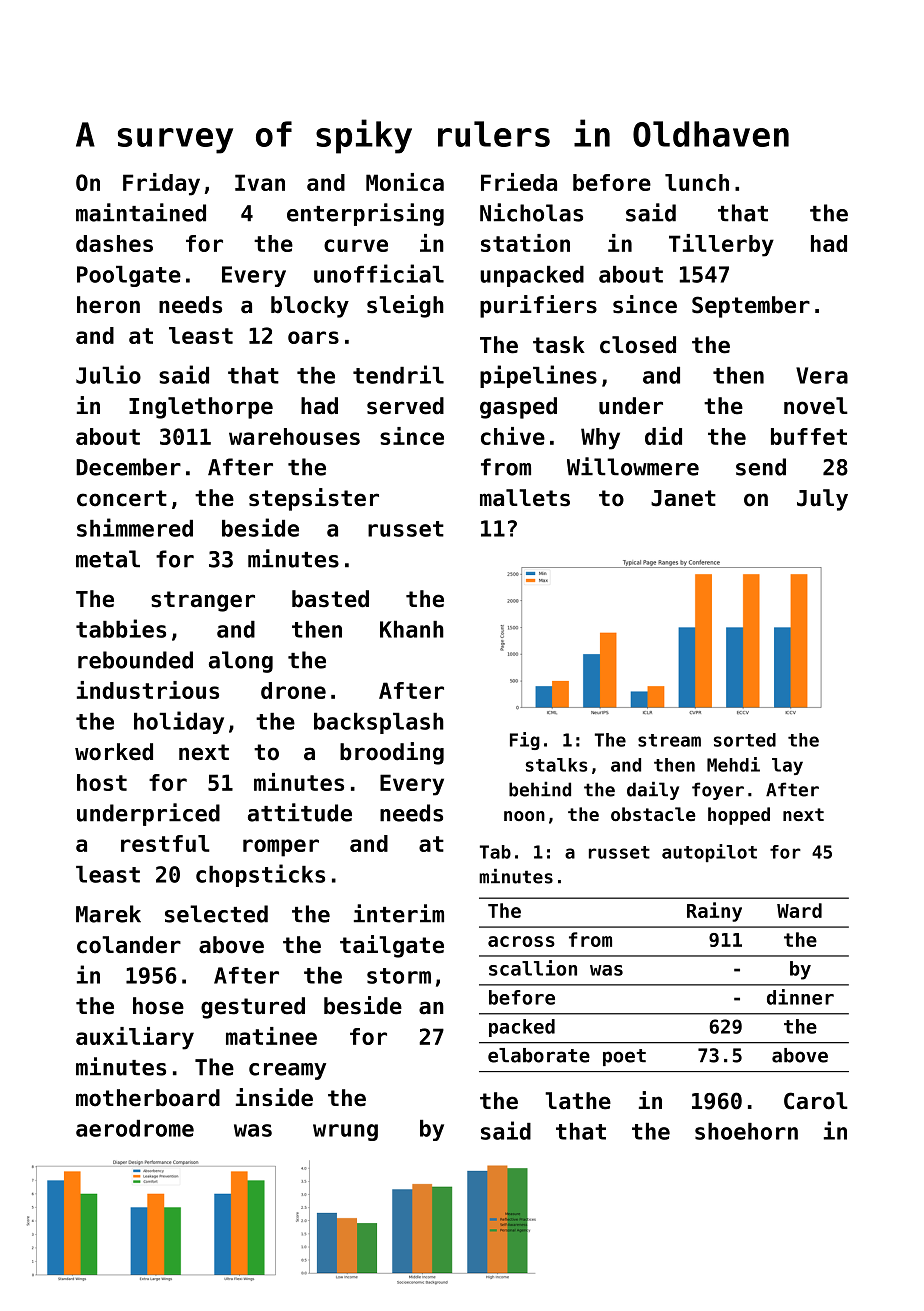  Describe the element at coordinates (697, 182) in the page. I see `lunch` at that location.
